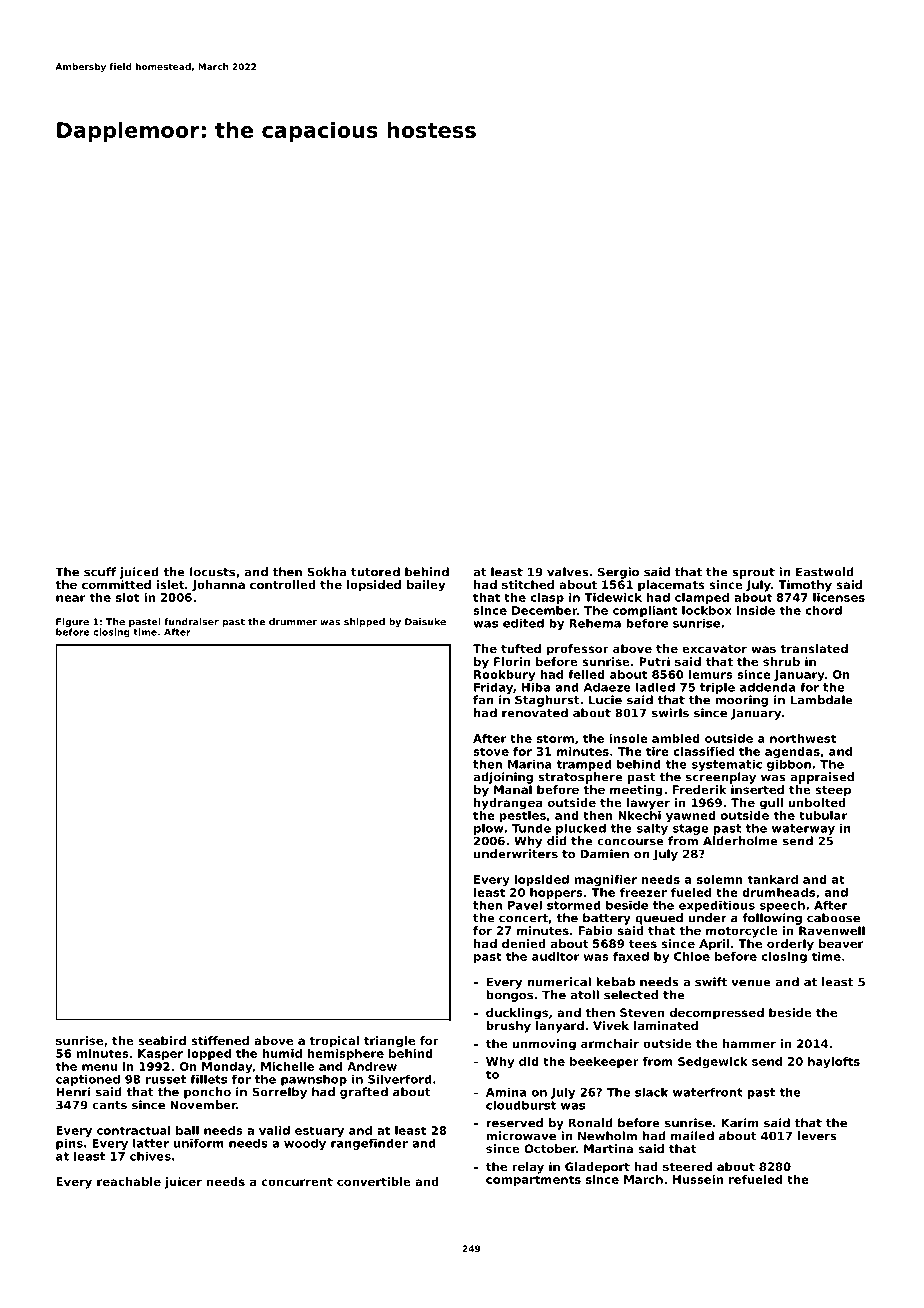 Image resolution: width=924 pixels, height=1308 pixels. Describe the element at coordinates (533, 1180) in the screenshot. I see `compartments` at that location.
